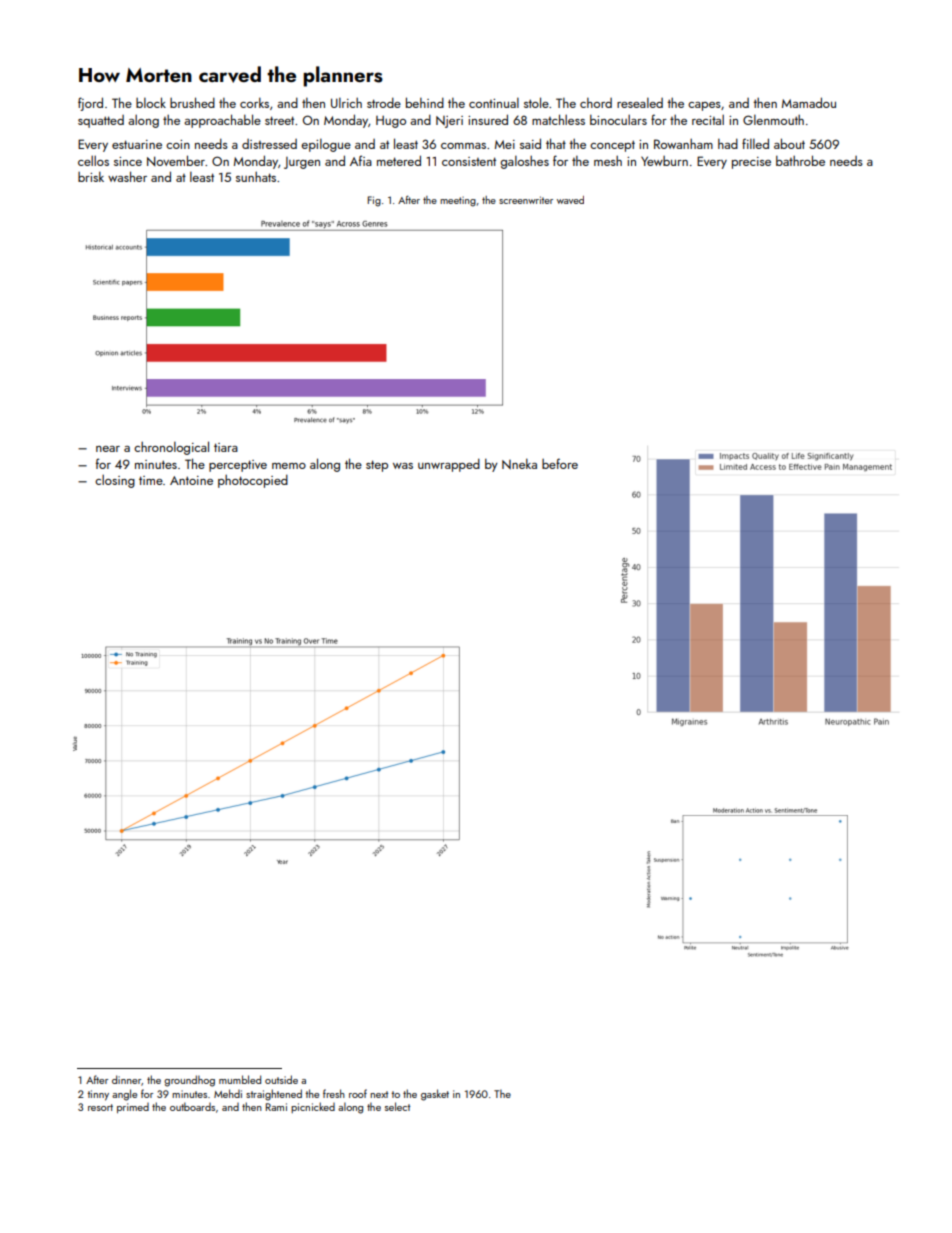 This screenshot has width=952, height=1233. Describe the element at coordinates (133, 1108) in the screenshot. I see `primed` at that location.
